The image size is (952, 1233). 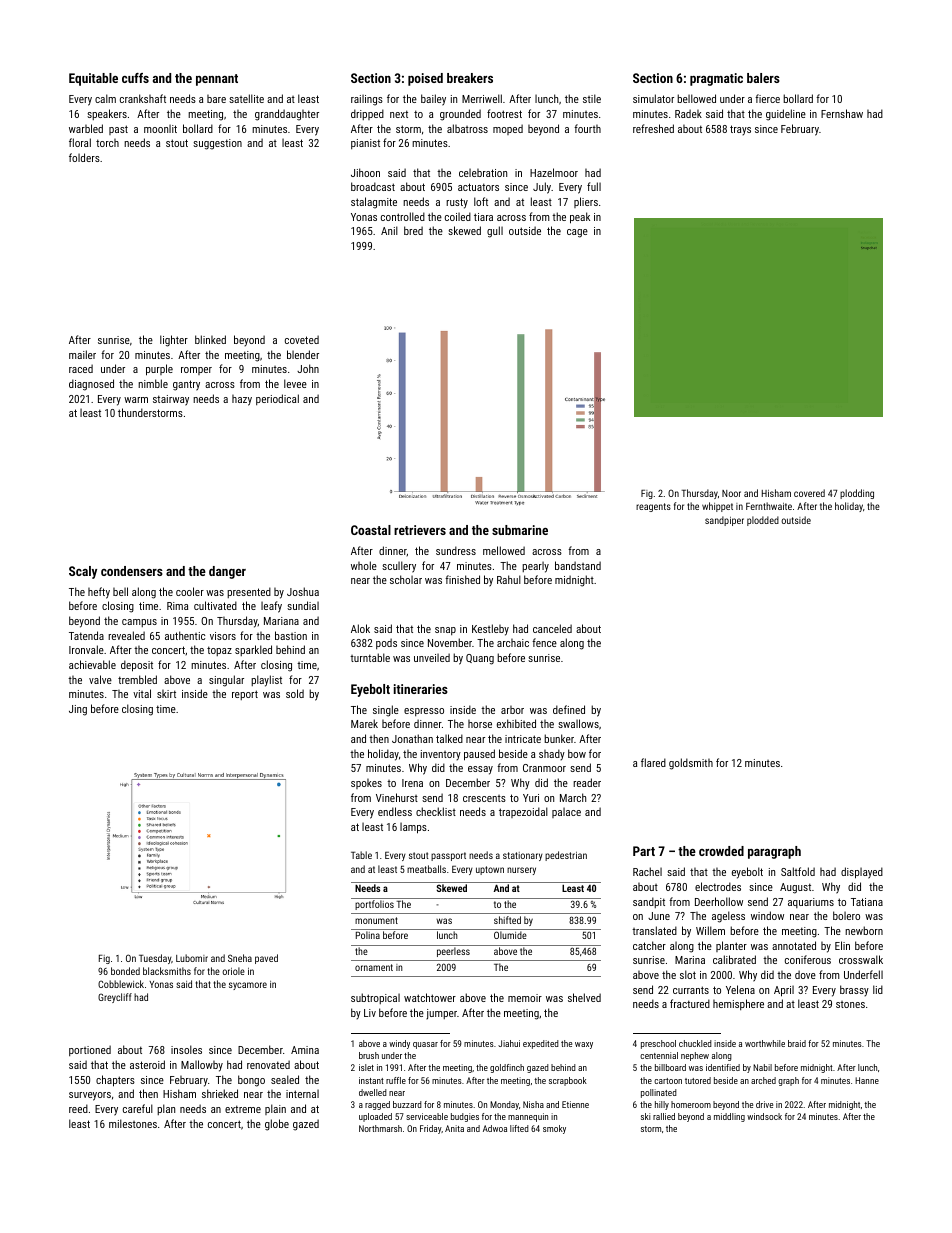 What do you see at coordinates (695, 1043) in the screenshot?
I see `chuckled` at bounding box center [695, 1043].
